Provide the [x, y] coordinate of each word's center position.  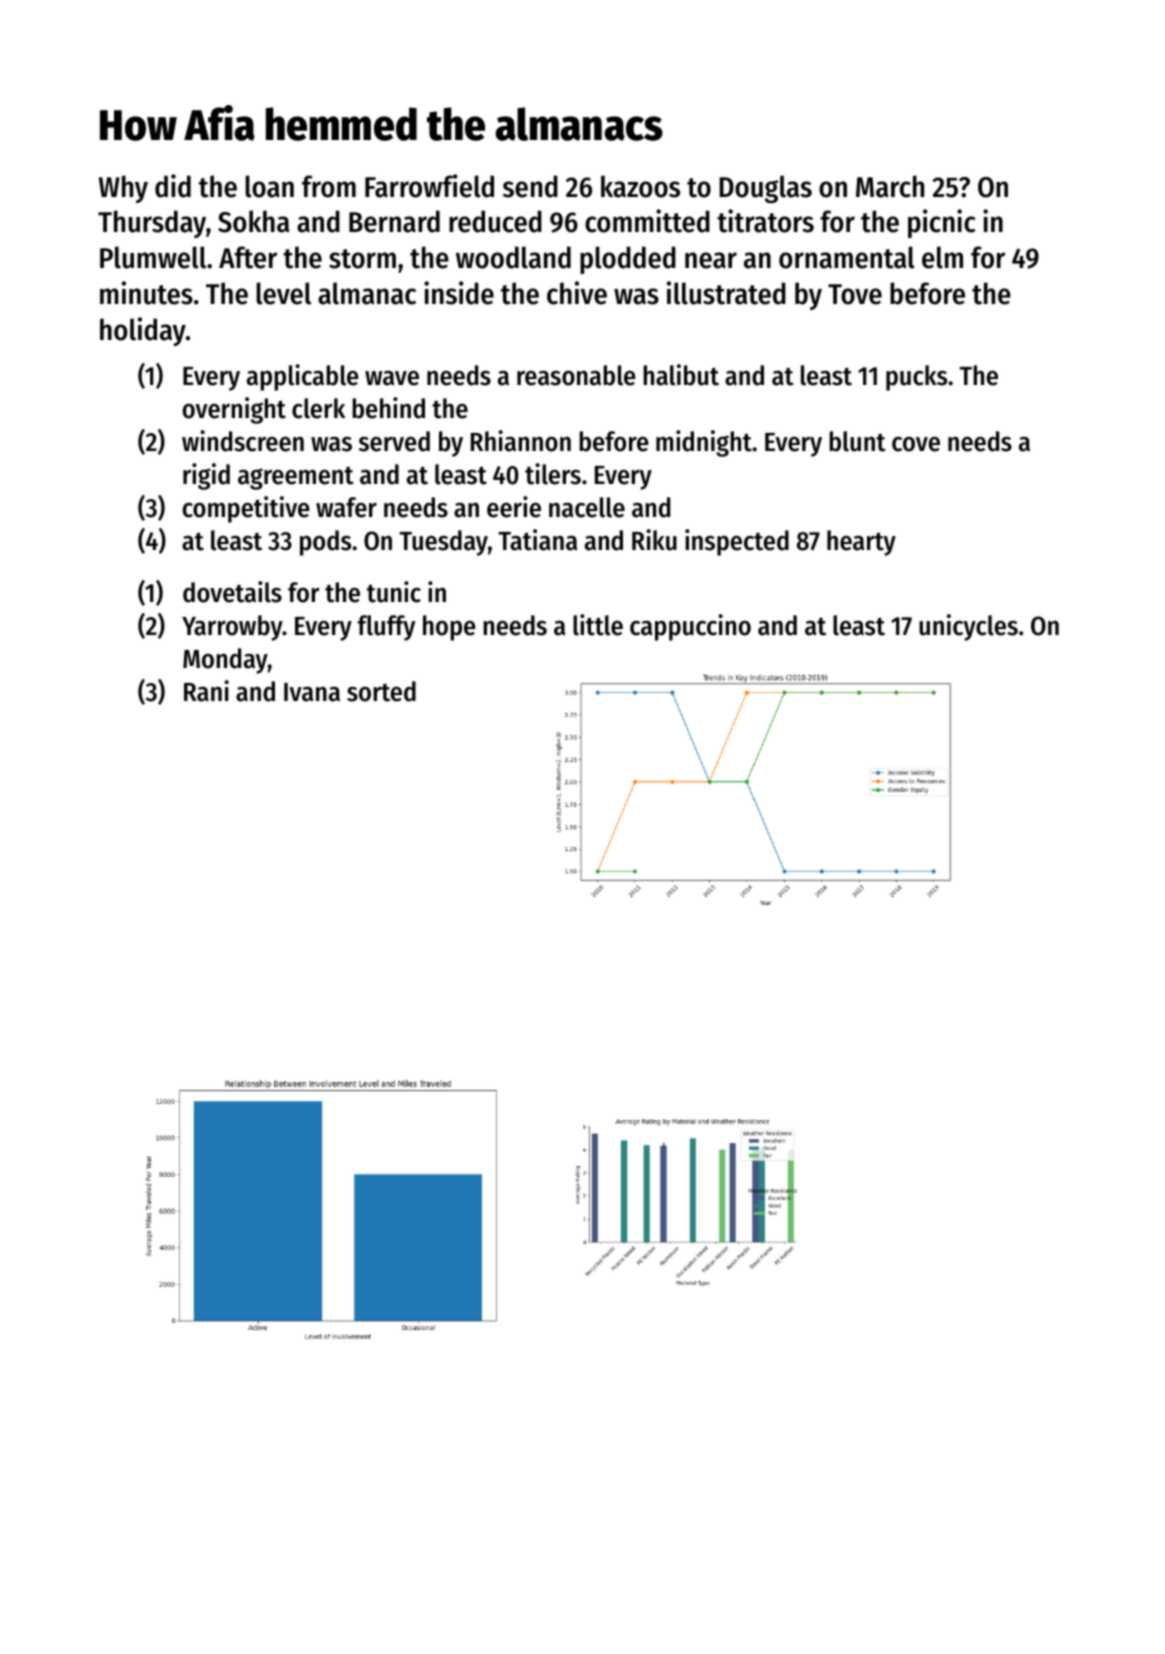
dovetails [232, 592]
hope [449, 628]
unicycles [968, 627]
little [598, 625]
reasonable [576, 375]
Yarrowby [232, 628]
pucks [916, 378]
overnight [234, 410]
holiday [143, 331]
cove [916, 444]
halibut [681, 375]
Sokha [254, 221]
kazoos [640, 186]
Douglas [765, 189]
